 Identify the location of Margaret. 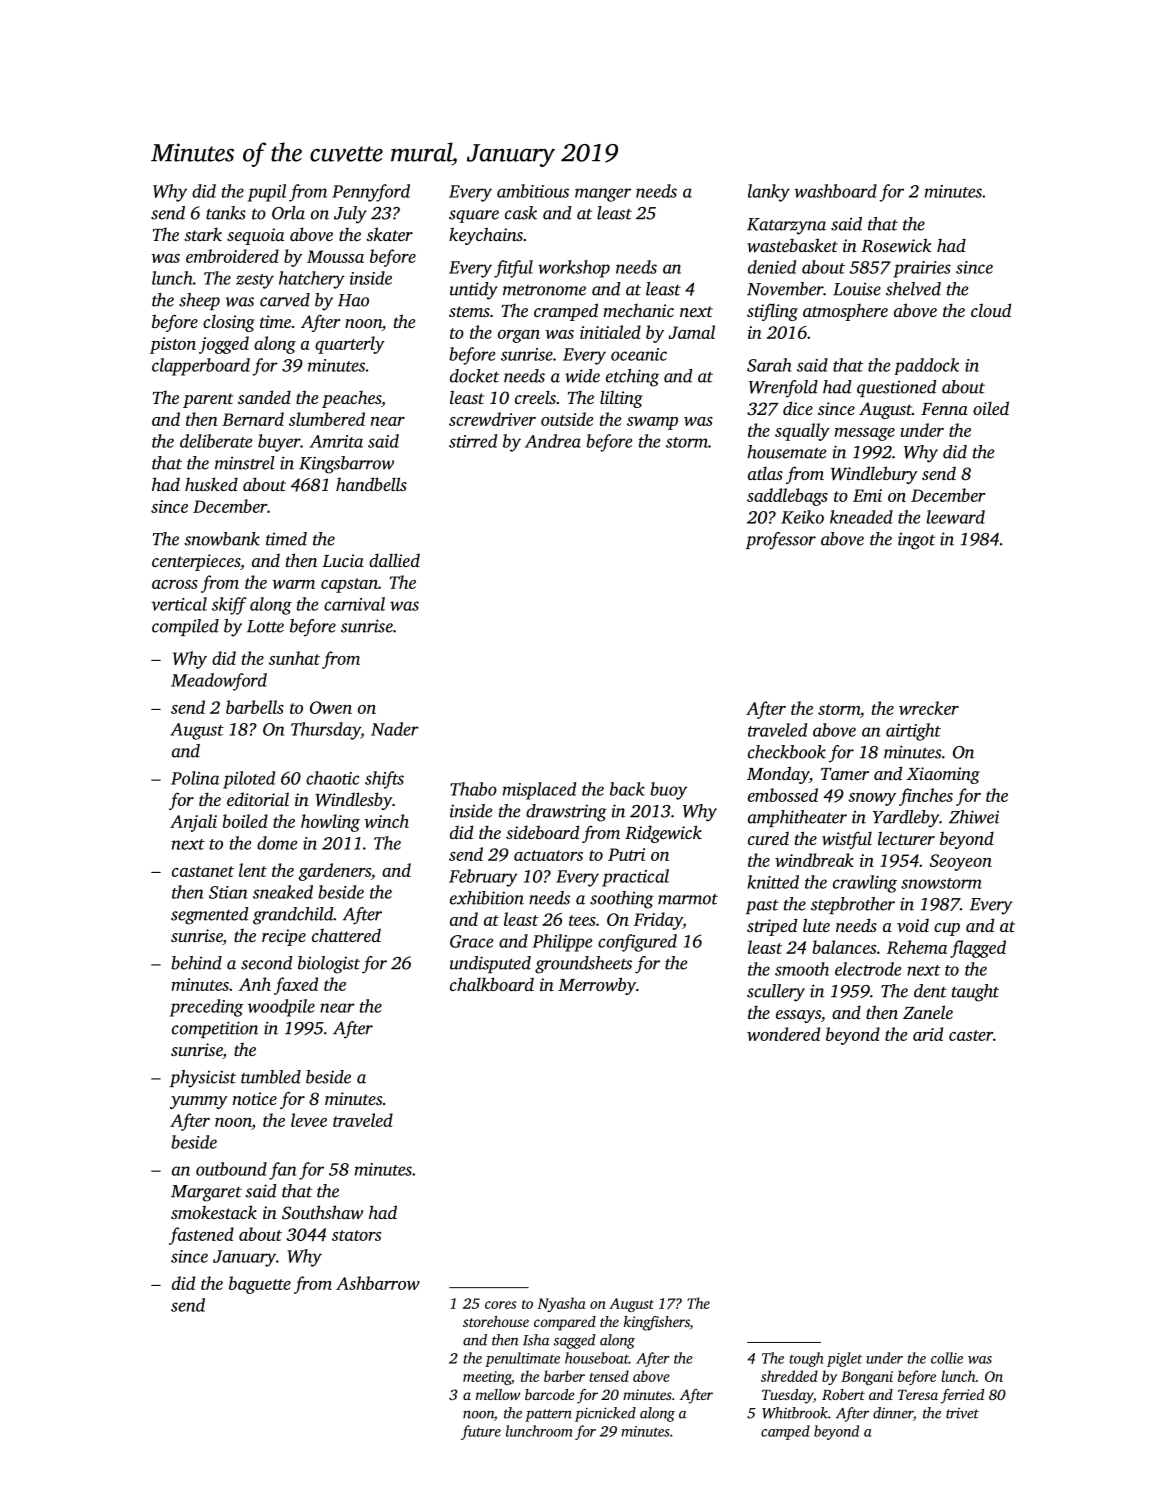
(206, 1193).
